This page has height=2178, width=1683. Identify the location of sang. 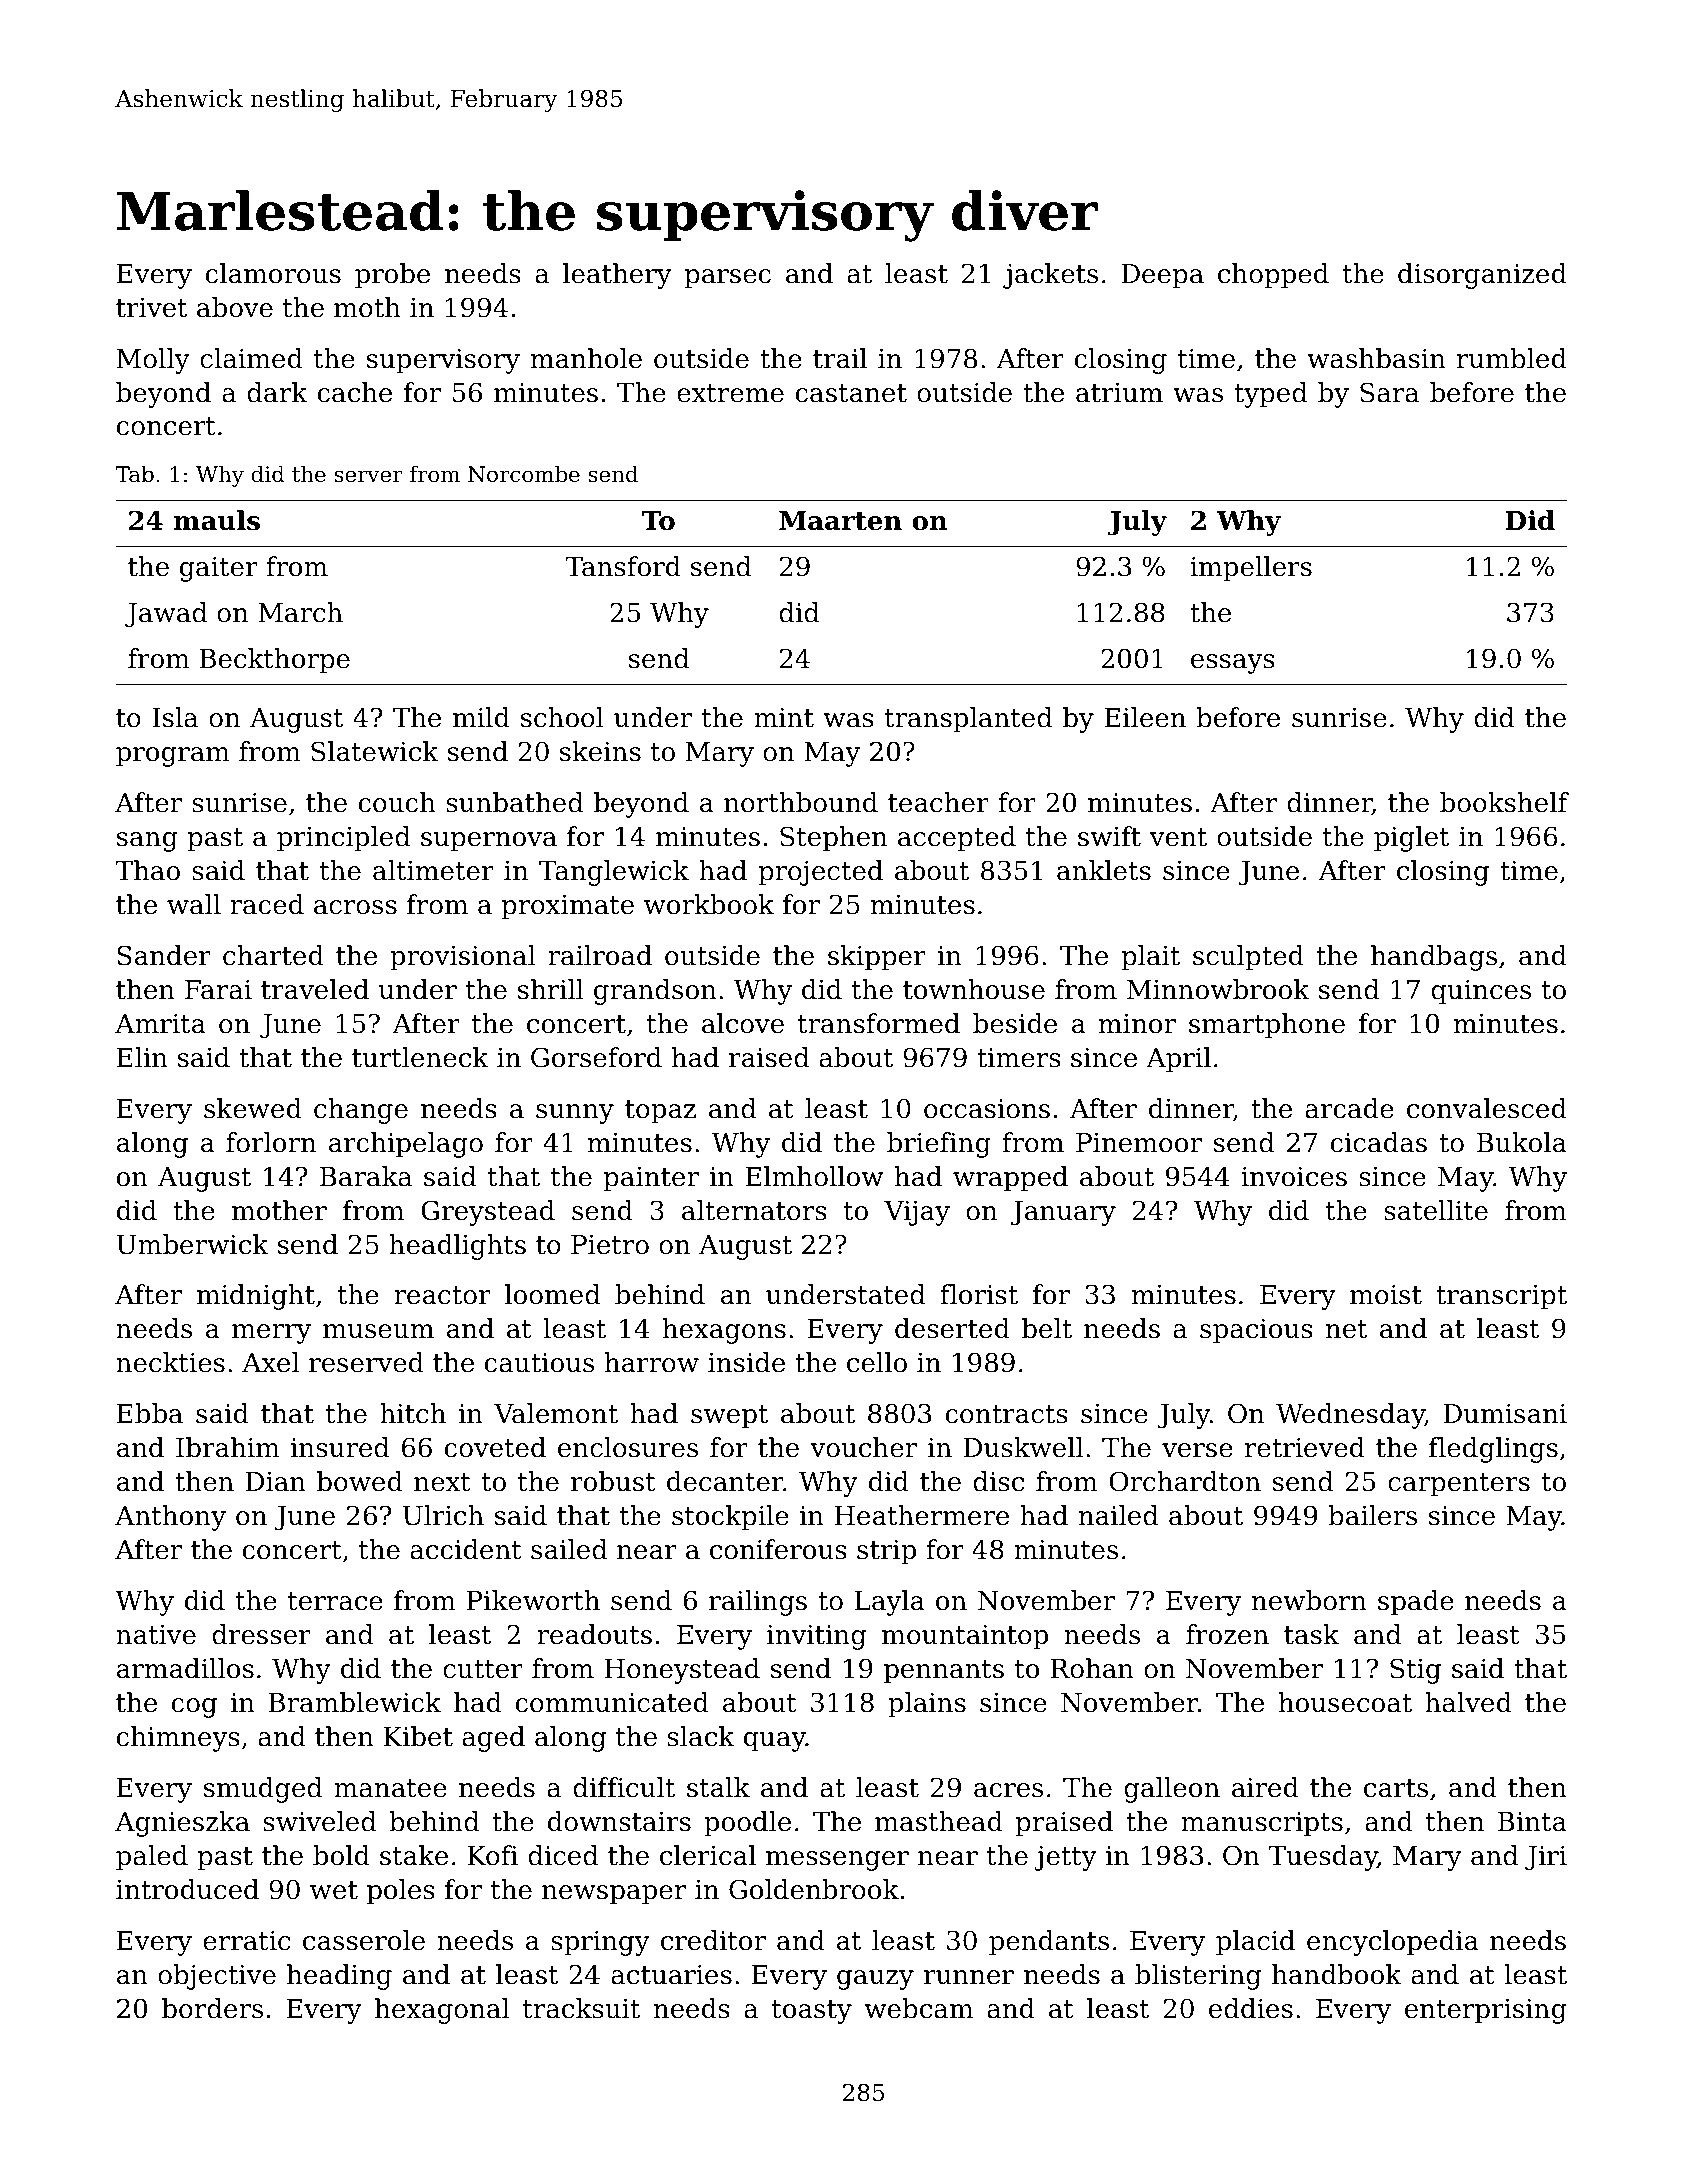
(147, 842).
